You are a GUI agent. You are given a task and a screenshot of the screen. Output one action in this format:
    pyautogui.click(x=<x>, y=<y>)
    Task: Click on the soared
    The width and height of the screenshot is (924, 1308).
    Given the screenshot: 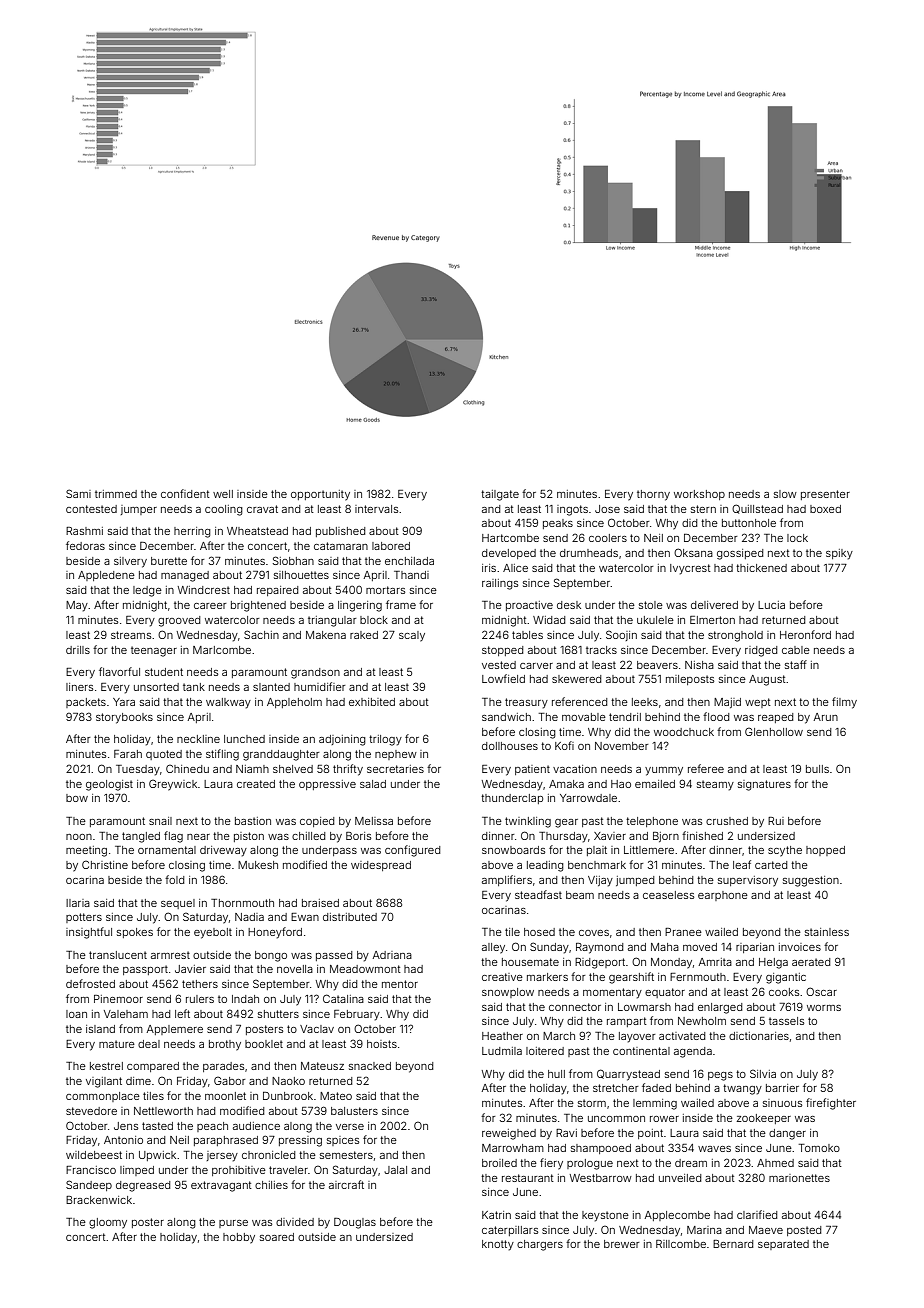 What is the action you would take?
    pyautogui.click(x=277, y=1237)
